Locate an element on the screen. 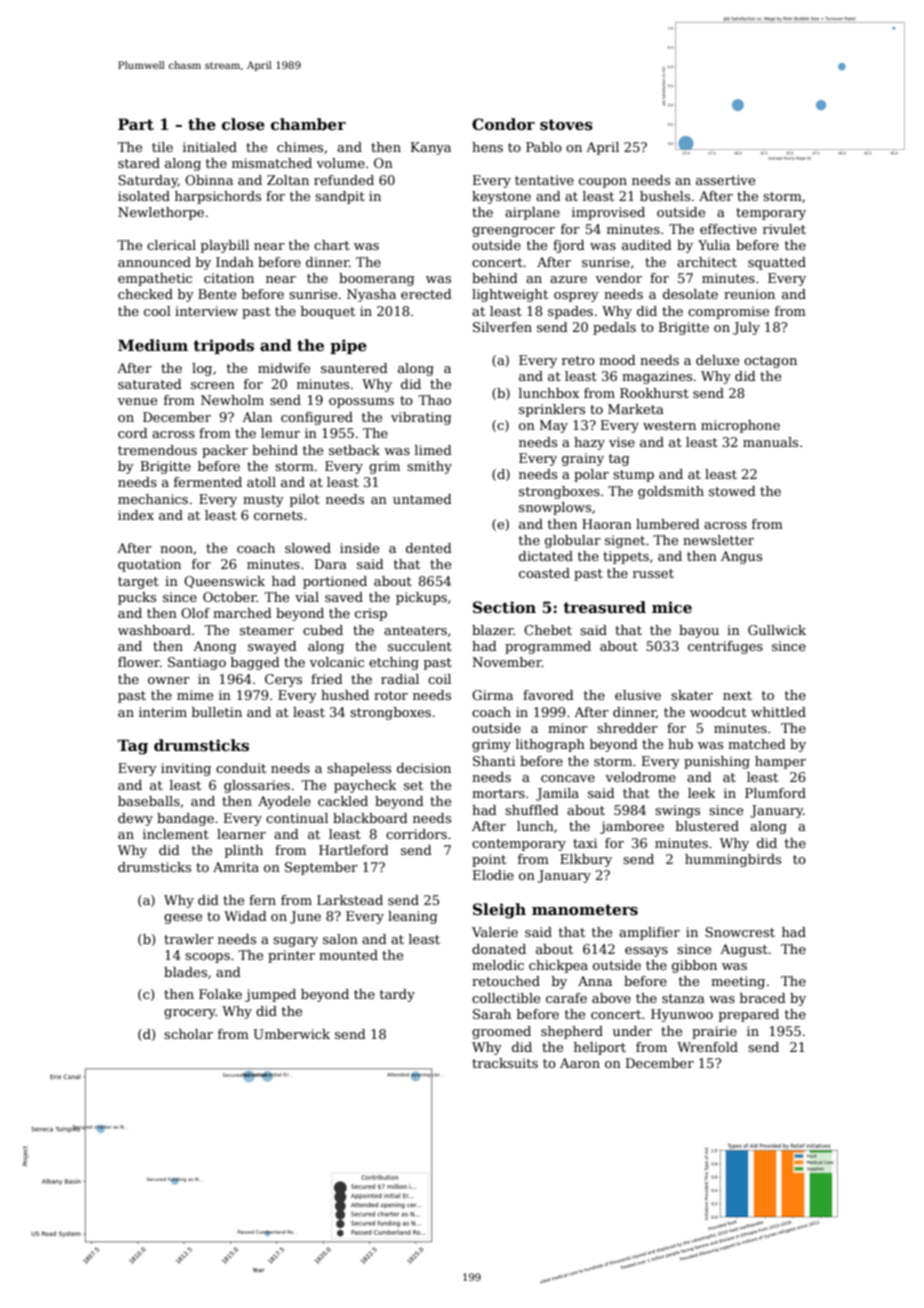  scholar is located at coordinates (188, 1034).
